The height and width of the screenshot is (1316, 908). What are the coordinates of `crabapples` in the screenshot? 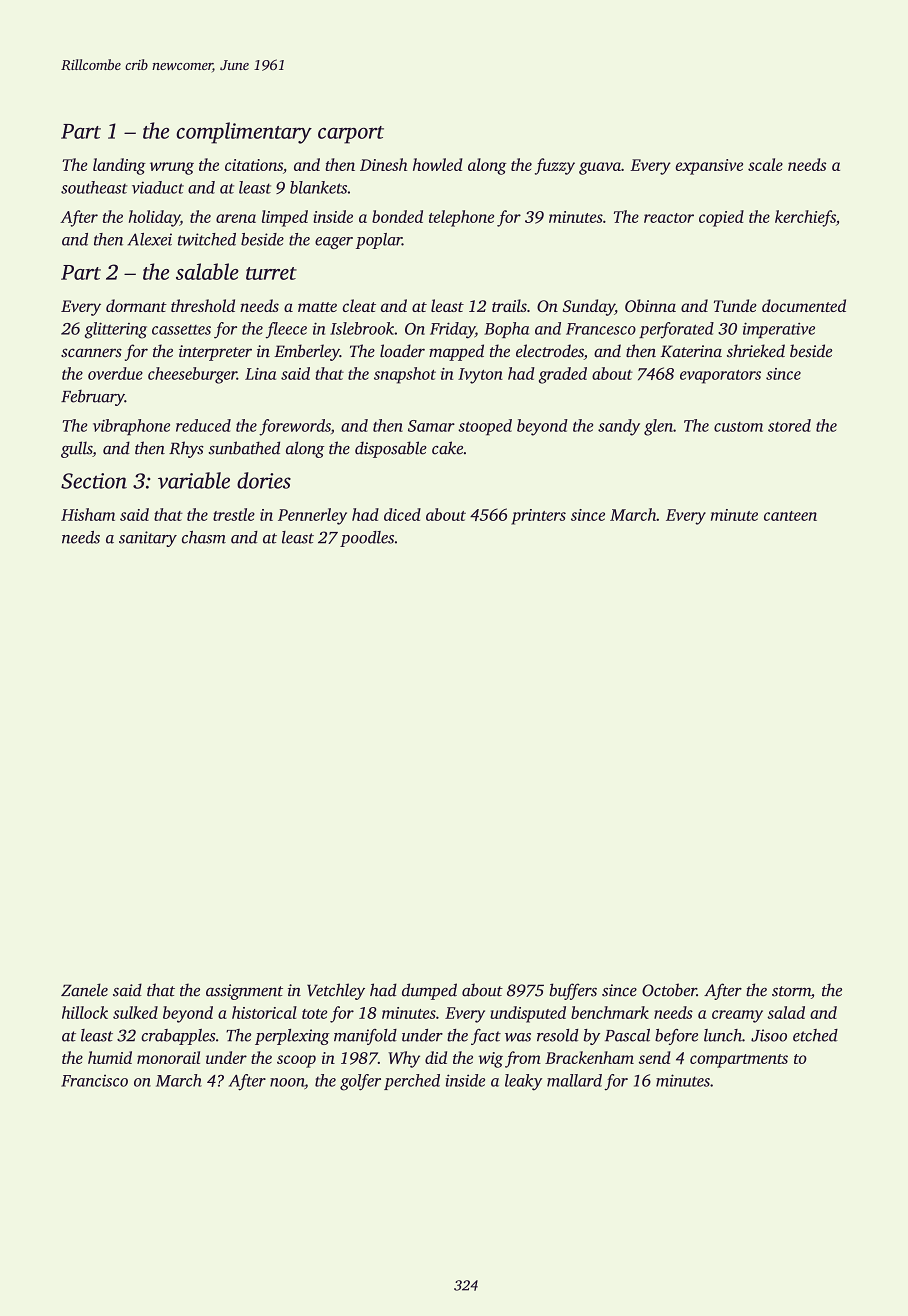 It's located at (178, 1037).
